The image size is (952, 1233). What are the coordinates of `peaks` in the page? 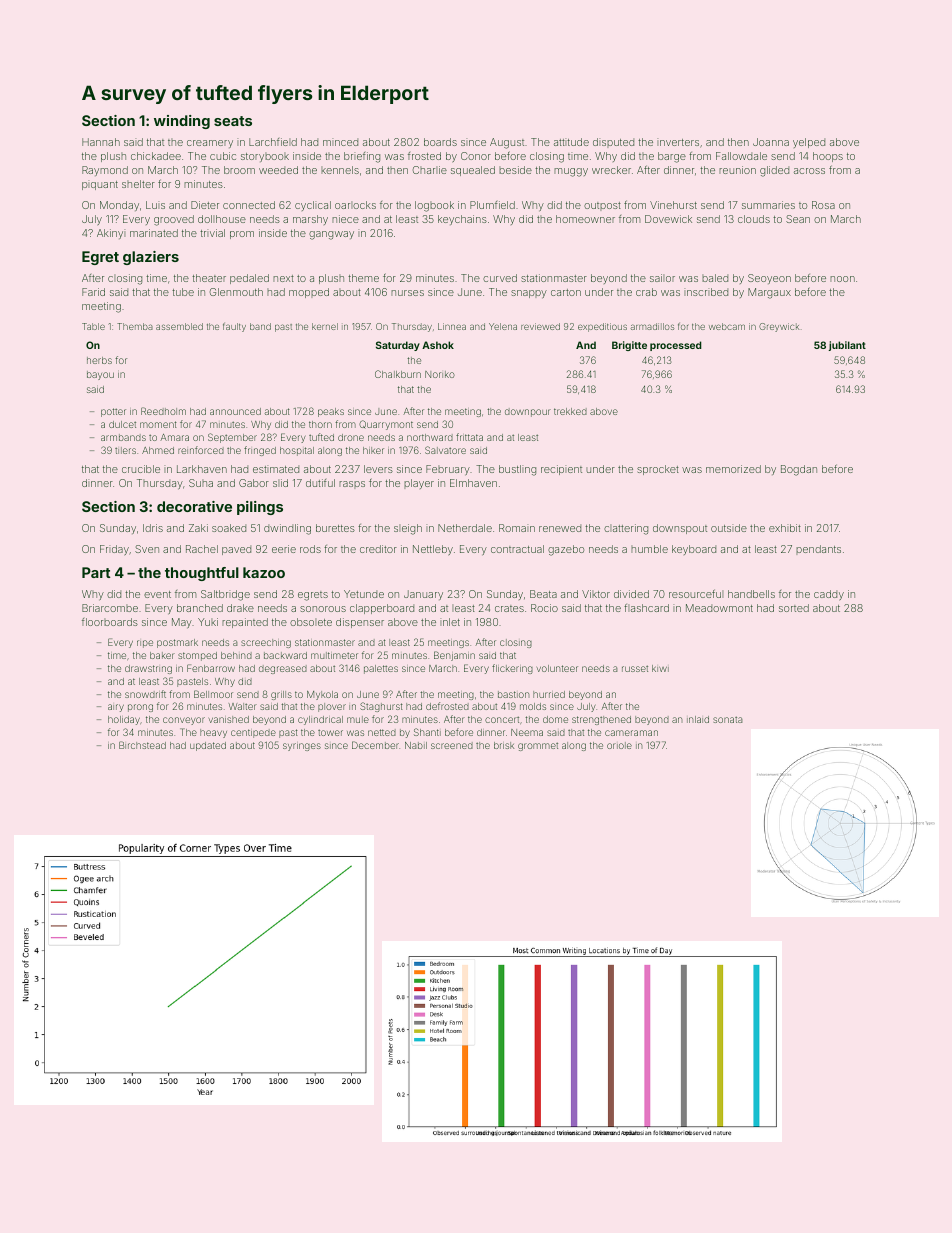 It's located at (331, 412).
